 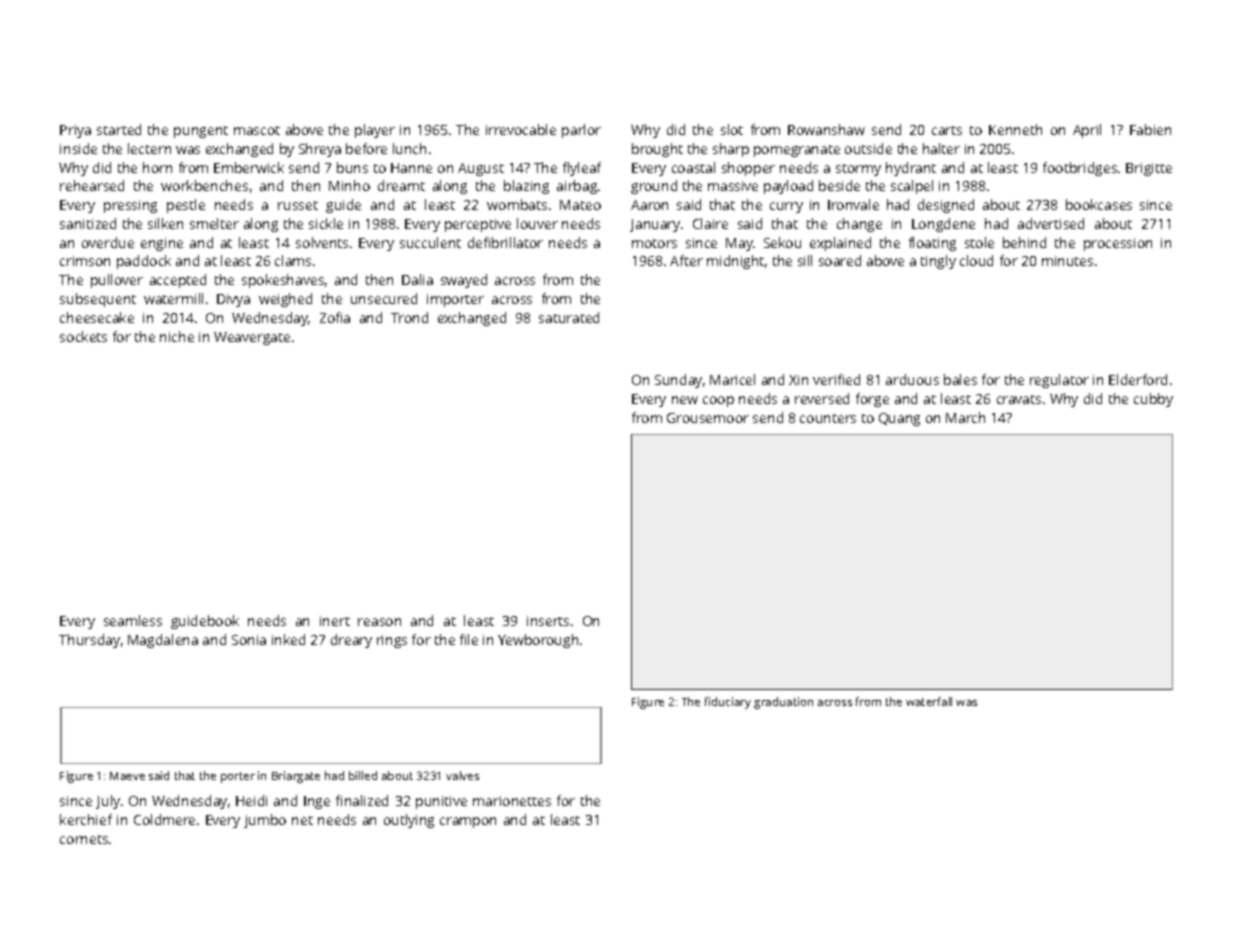 What do you see at coordinates (252, 338) in the screenshot?
I see `Weavergate` at bounding box center [252, 338].
